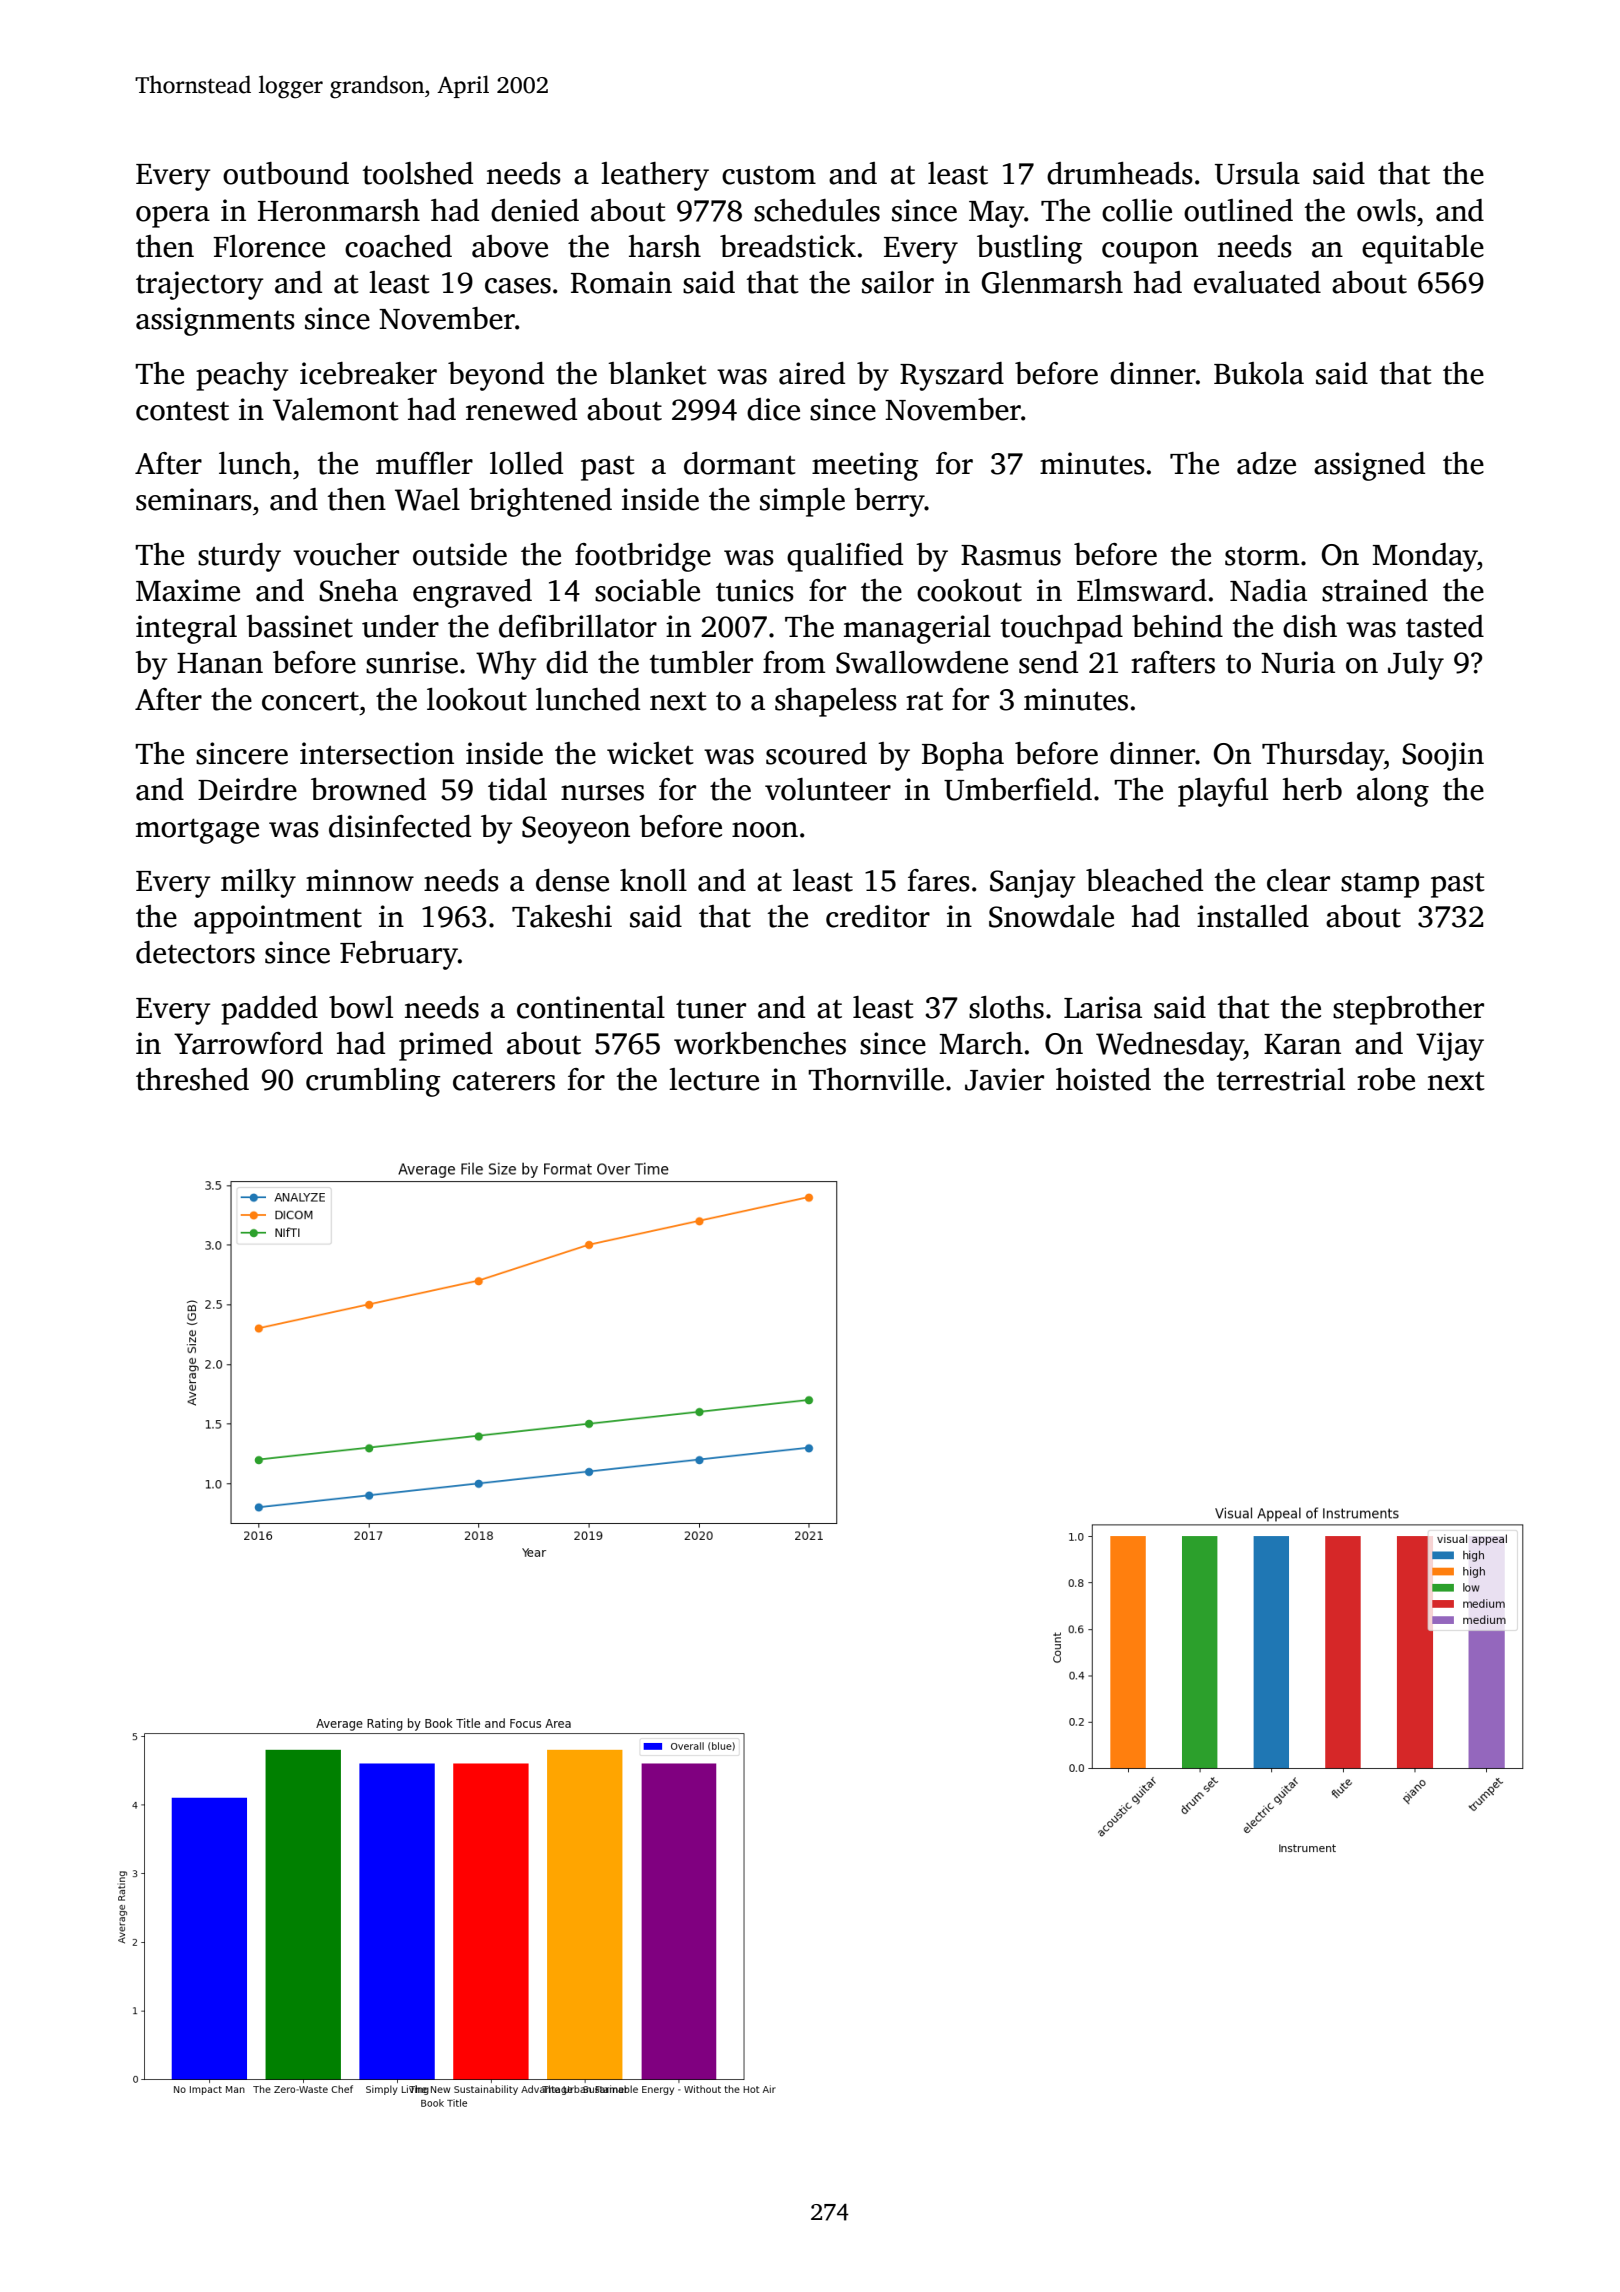  Describe the element at coordinates (769, 175) in the screenshot. I see `custom` at that location.
